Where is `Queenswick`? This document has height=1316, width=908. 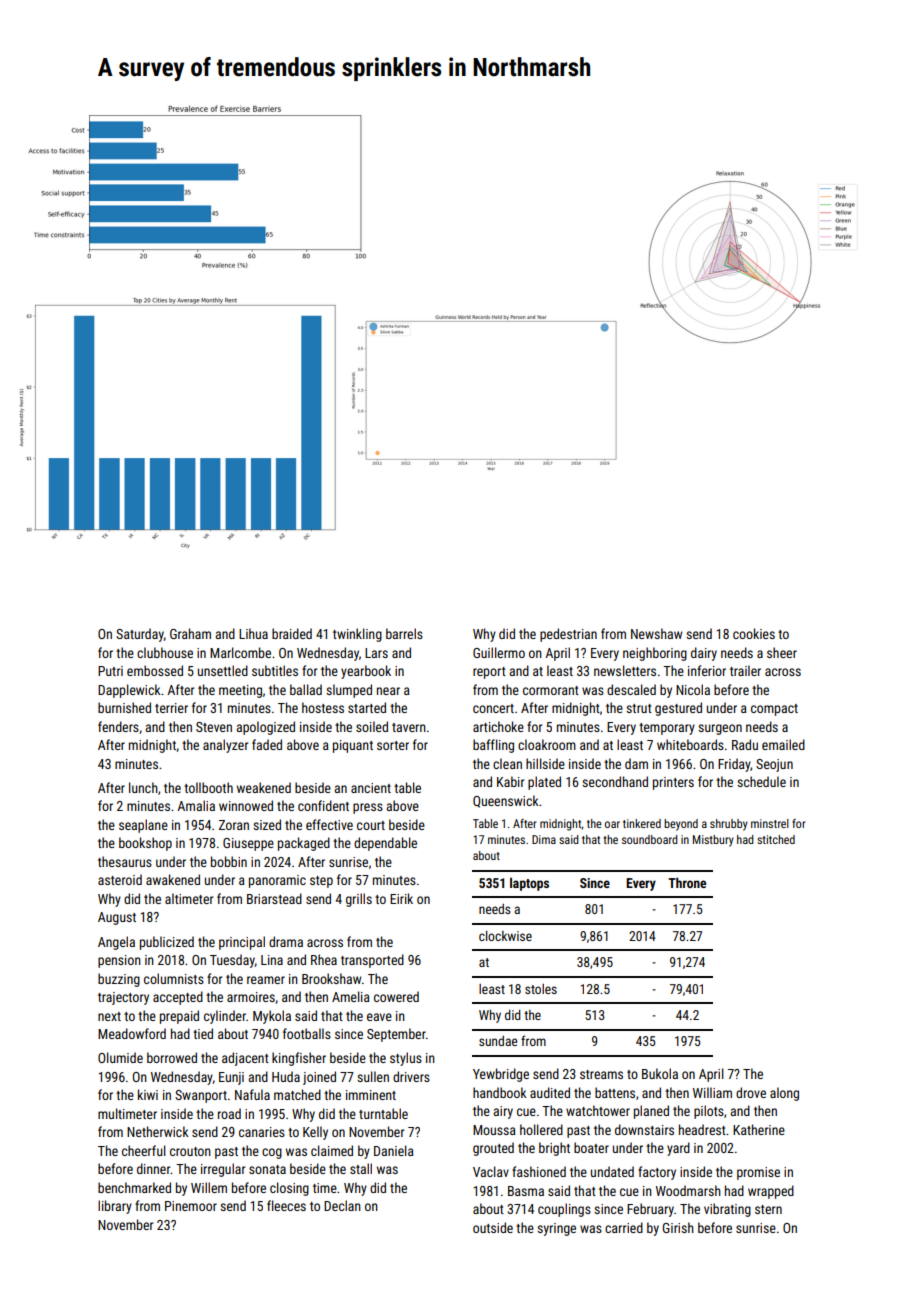 Queenswick is located at coordinates (506, 801).
